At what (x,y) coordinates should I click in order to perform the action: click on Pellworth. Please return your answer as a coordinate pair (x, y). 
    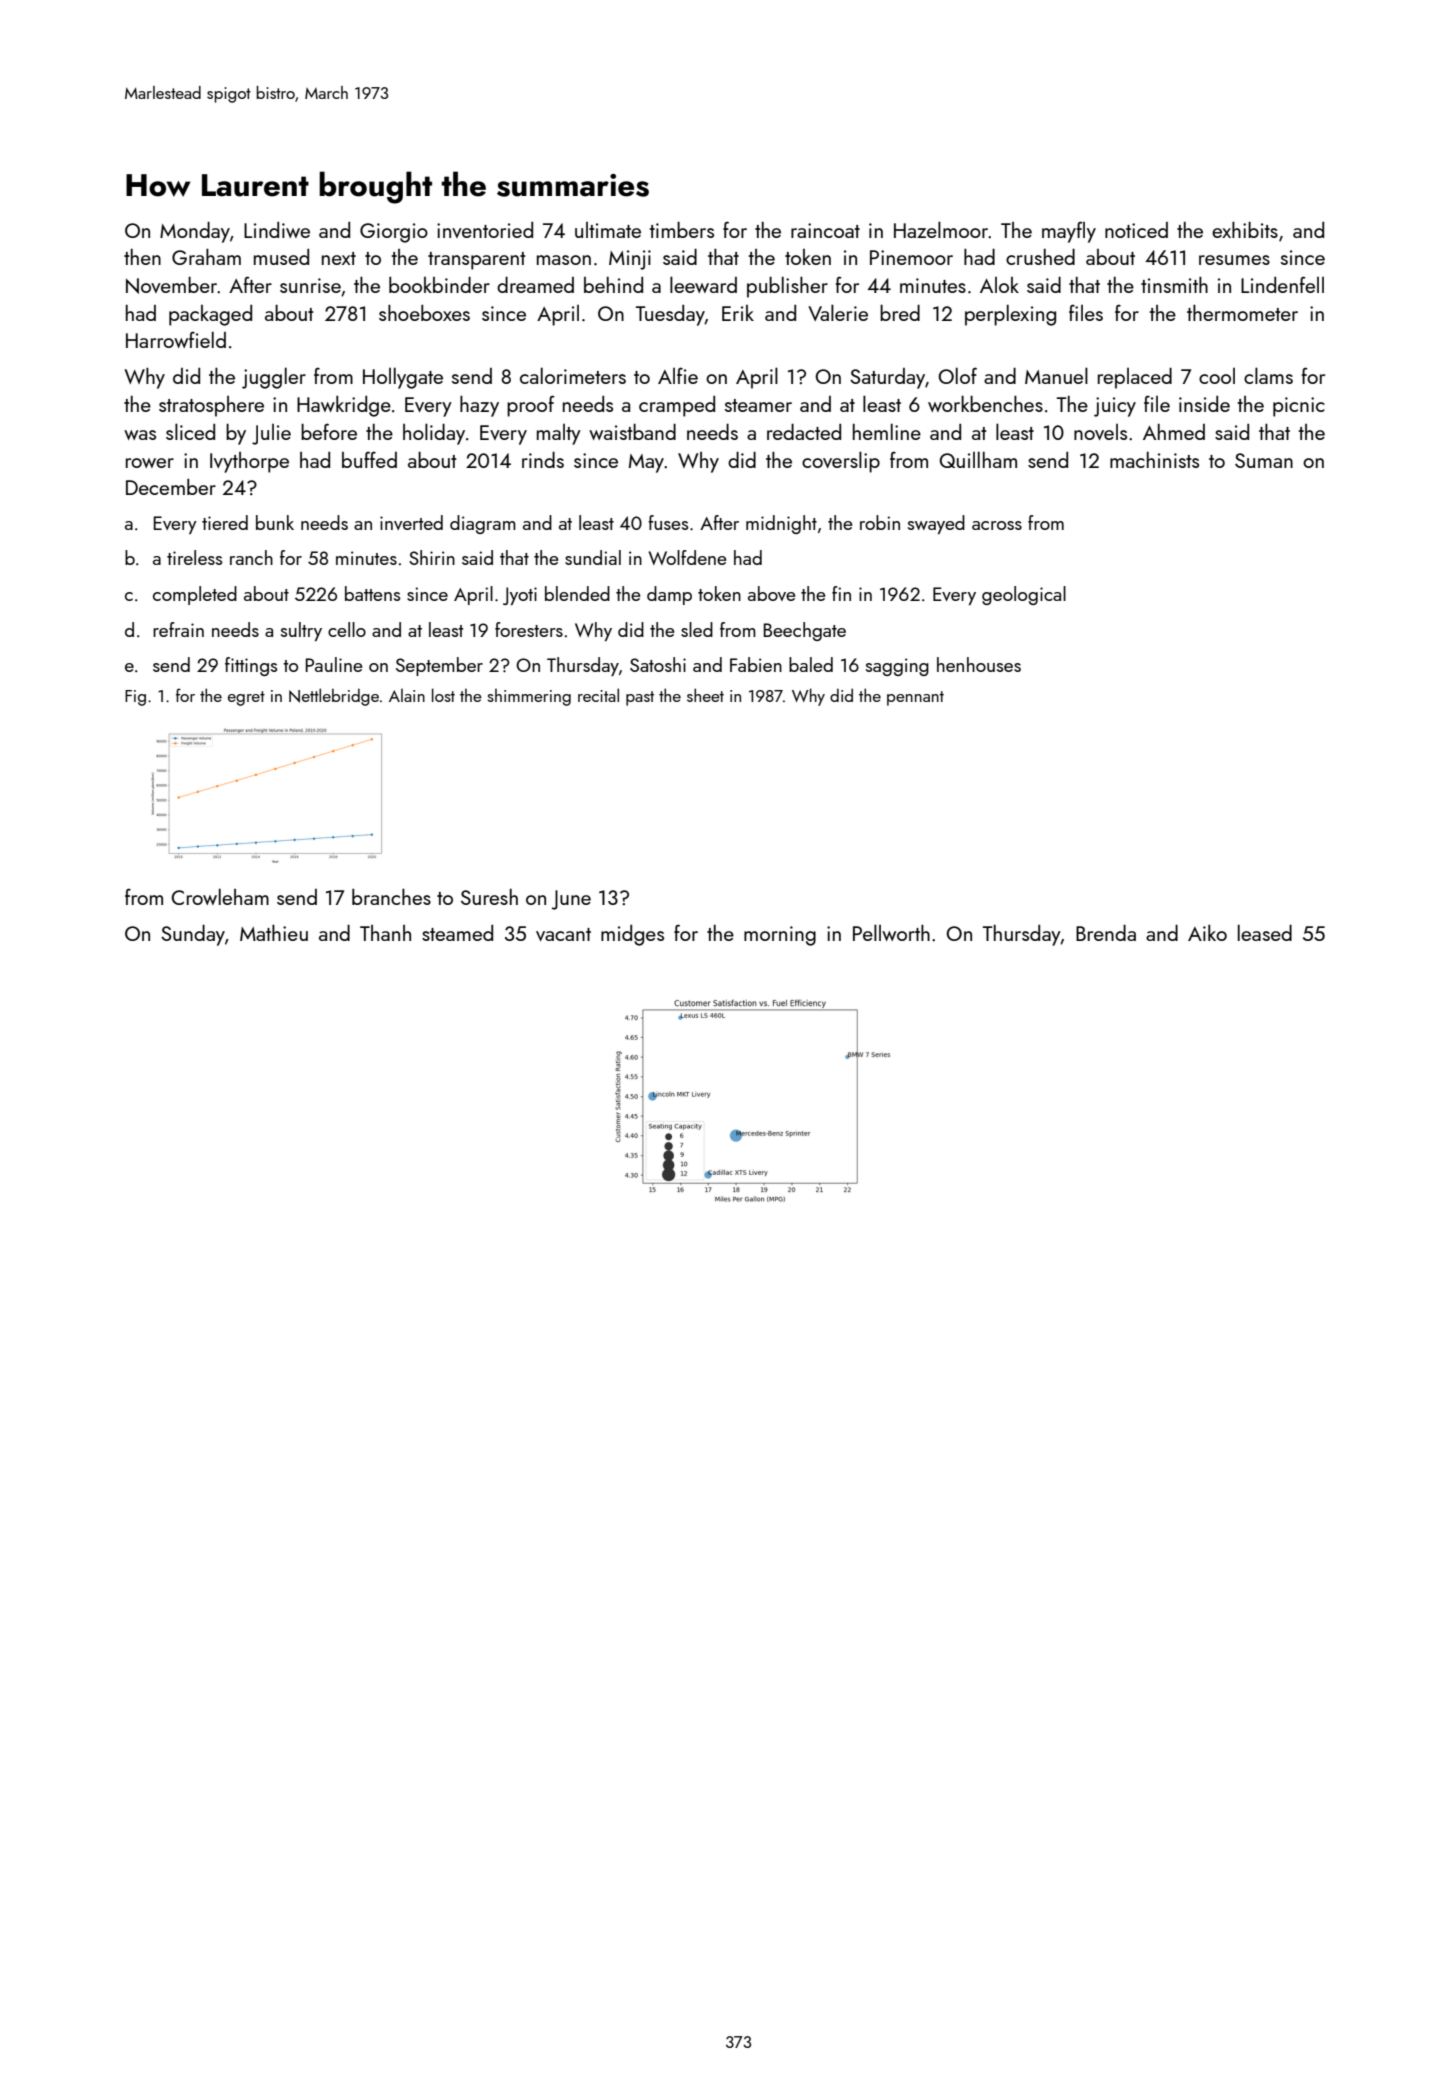
    Looking at the image, I should click on (891, 932).
